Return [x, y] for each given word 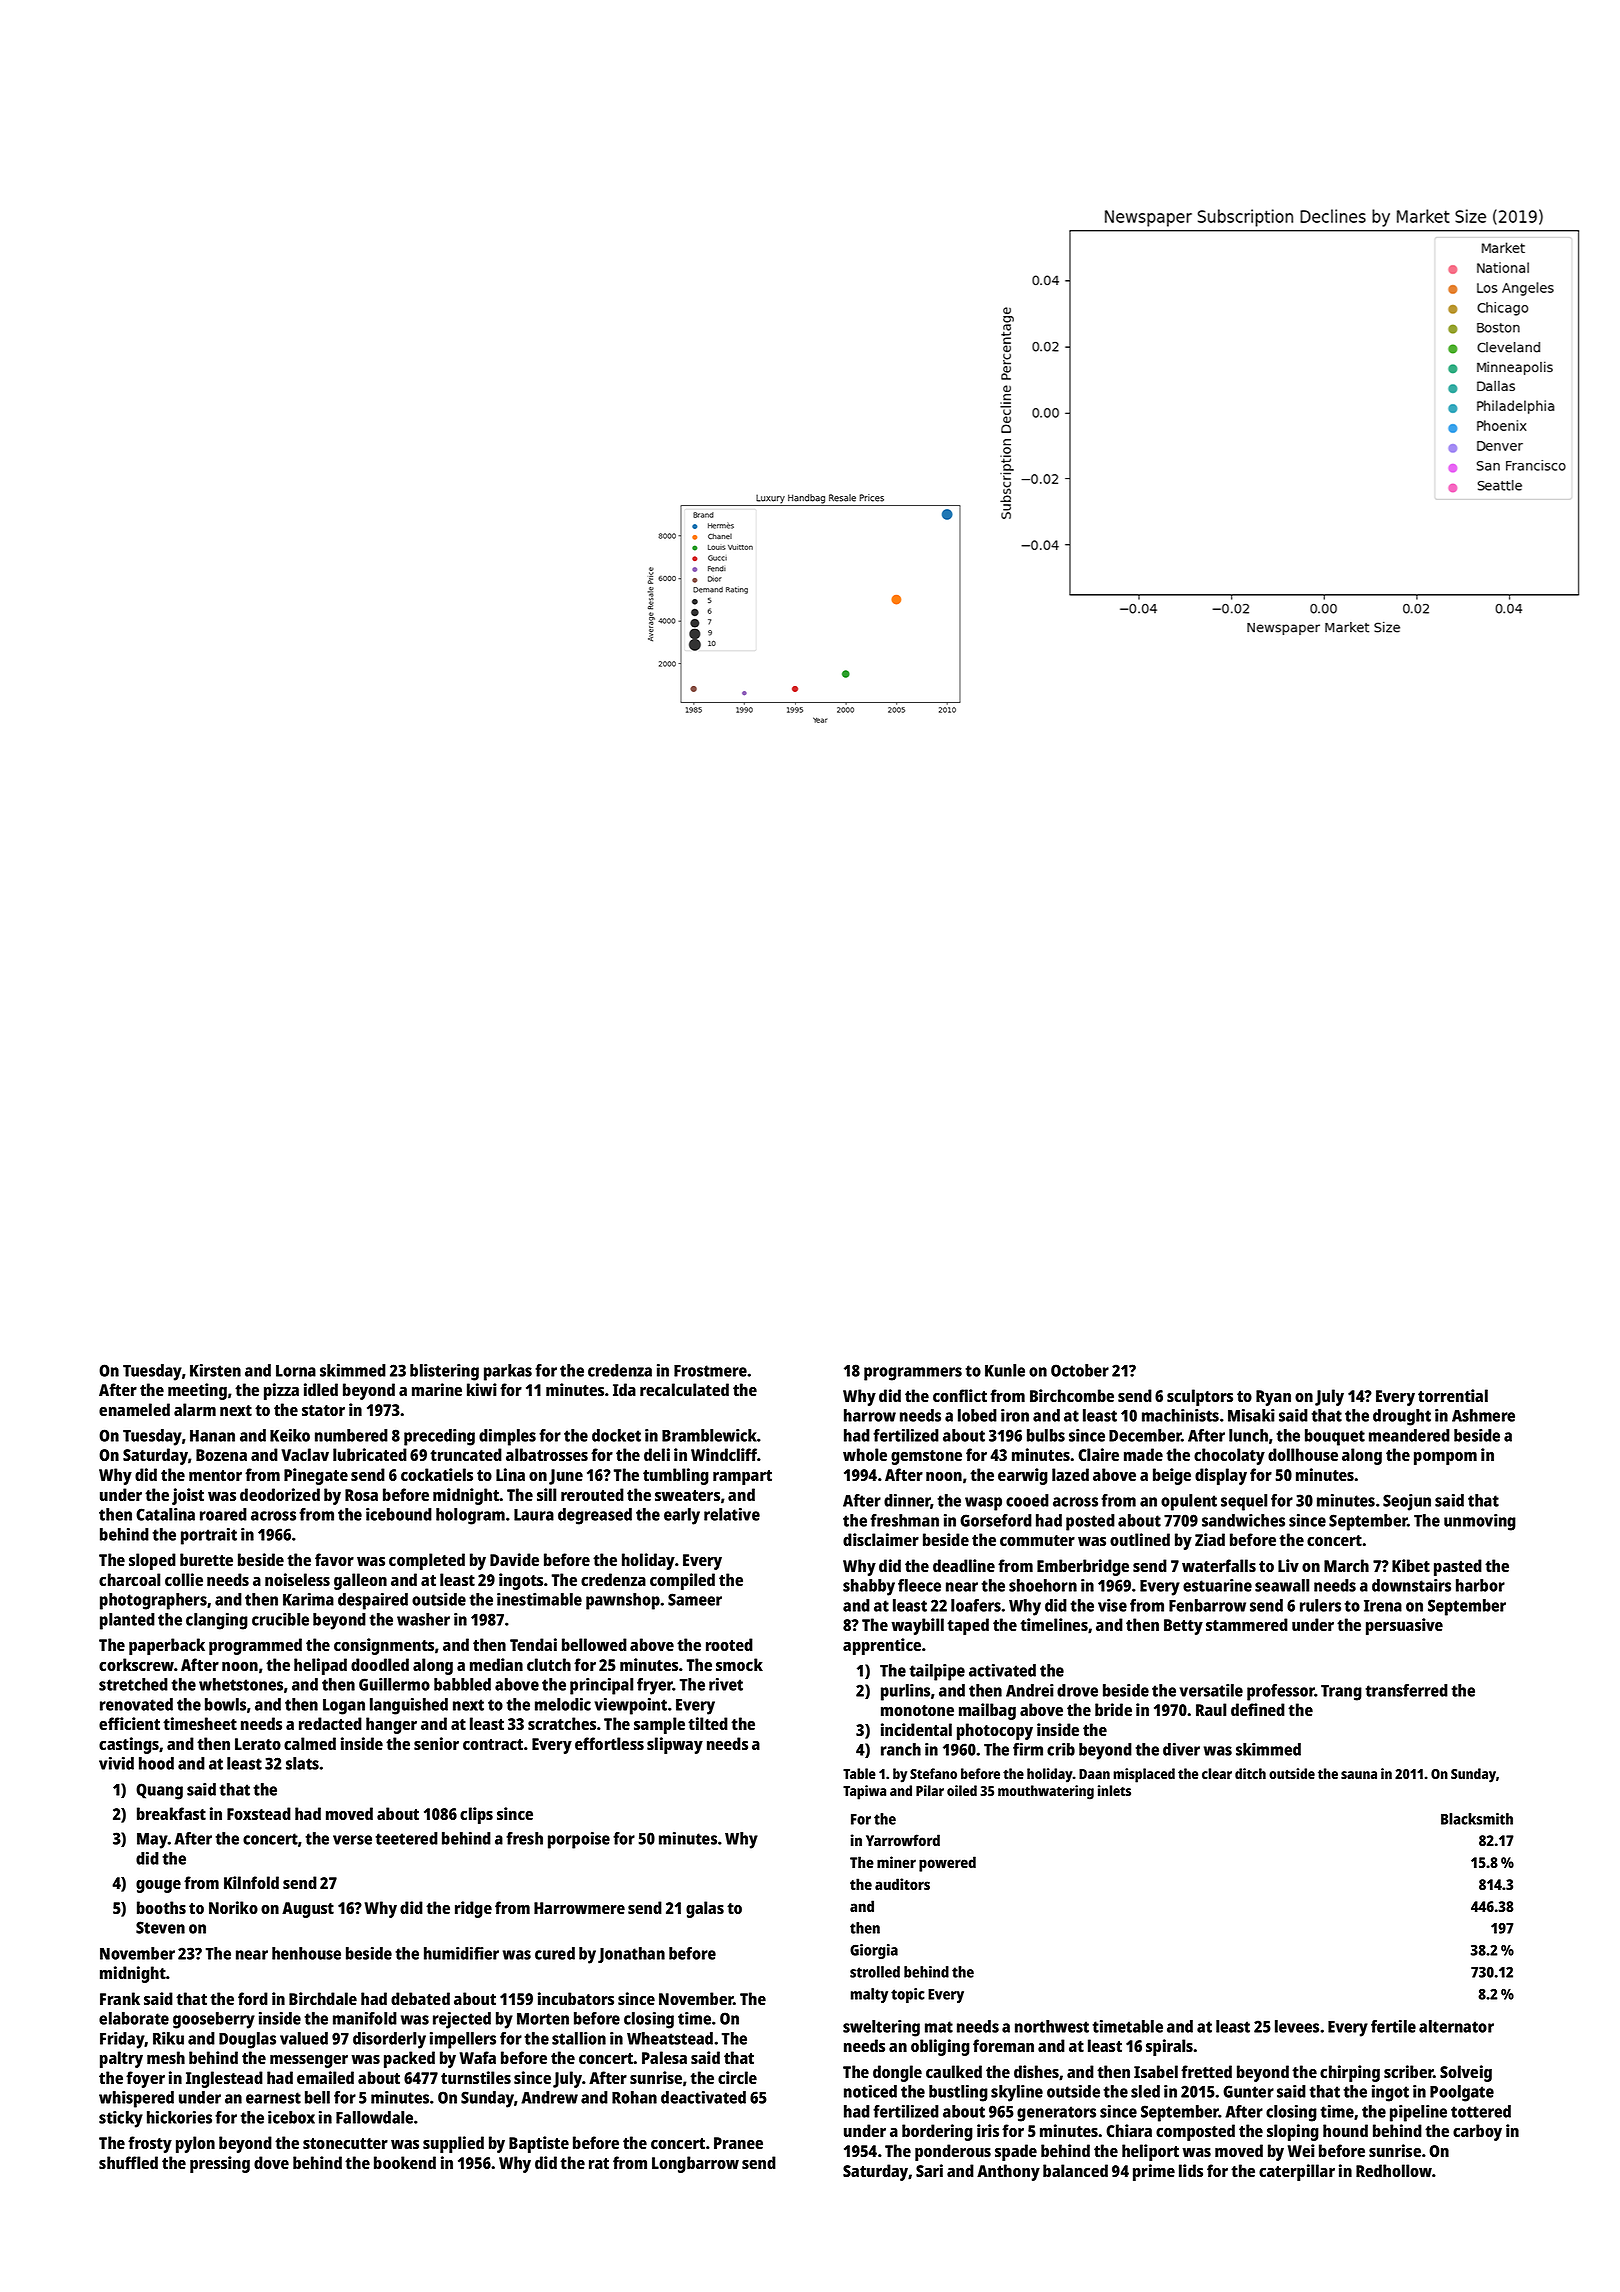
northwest [1052, 2026]
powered [947, 1864]
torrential [1453, 1395]
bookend [405, 2162]
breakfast [171, 1813]
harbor [1480, 1585]
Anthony [1008, 2172]
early [682, 1516]
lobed [977, 1415]
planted [127, 1621]
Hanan [212, 1436]
